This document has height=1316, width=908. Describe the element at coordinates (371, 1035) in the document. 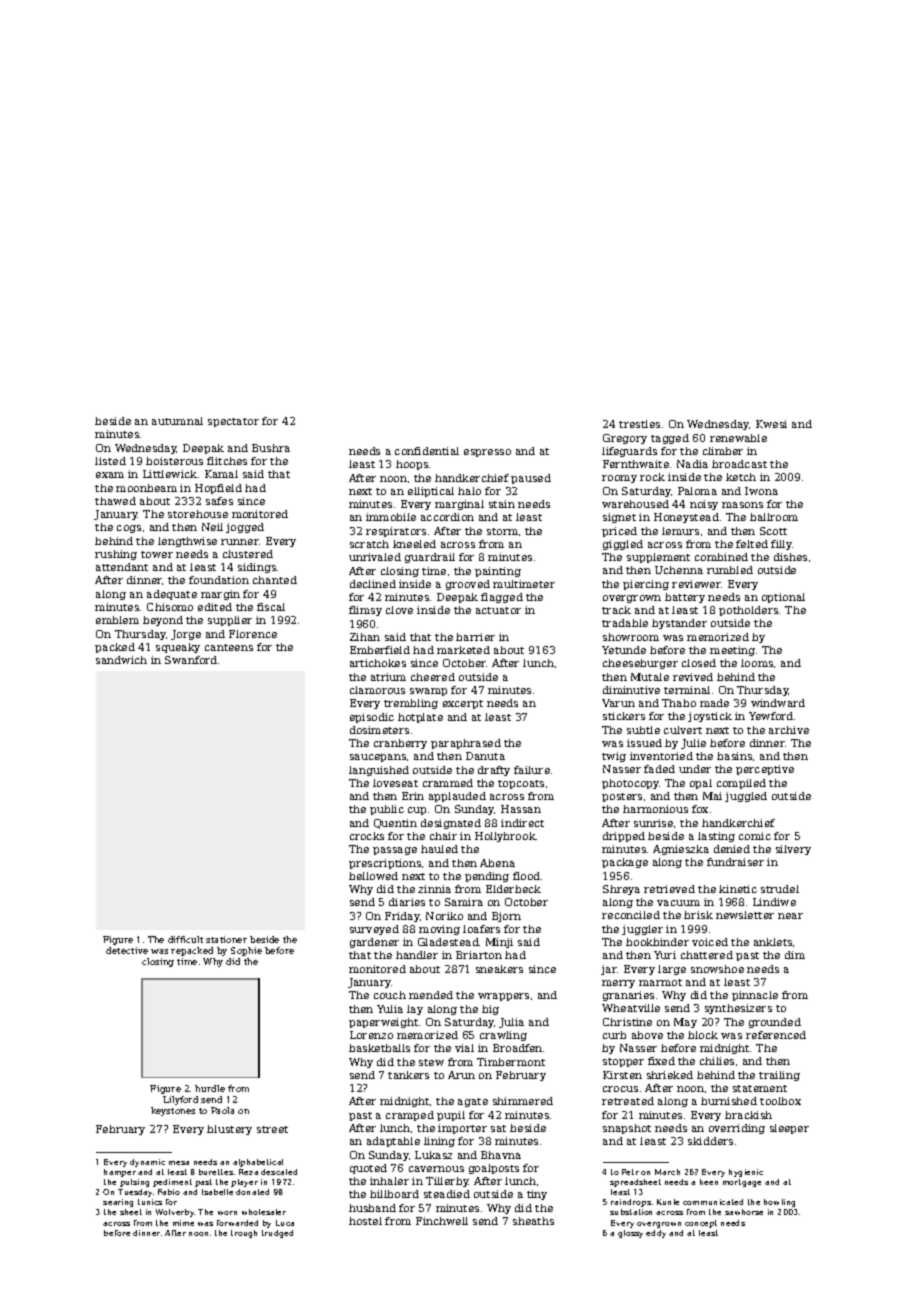

I see `Lorenzo` at that location.
